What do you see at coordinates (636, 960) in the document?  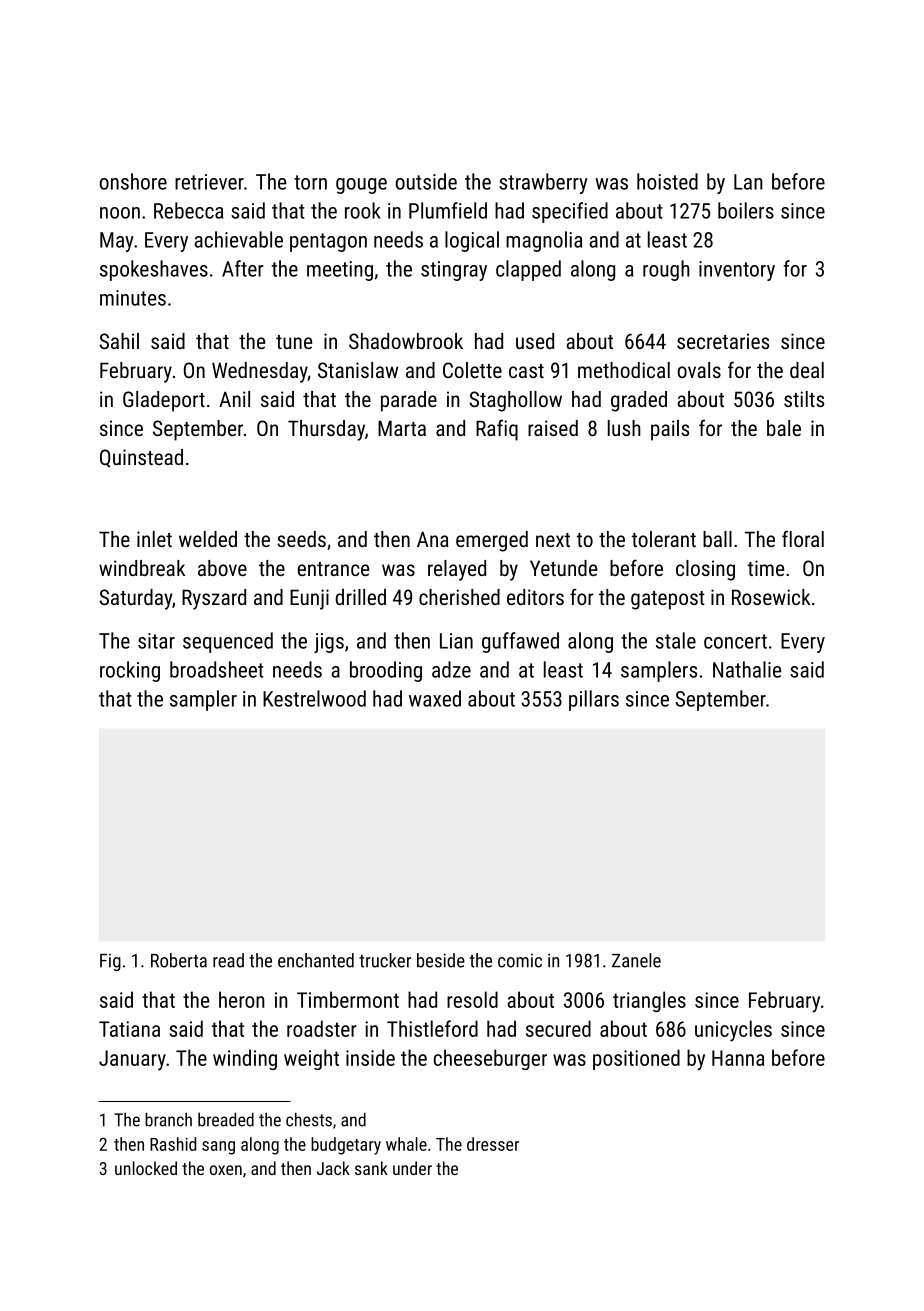 I see `Zanele` at bounding box center [636, 960].
